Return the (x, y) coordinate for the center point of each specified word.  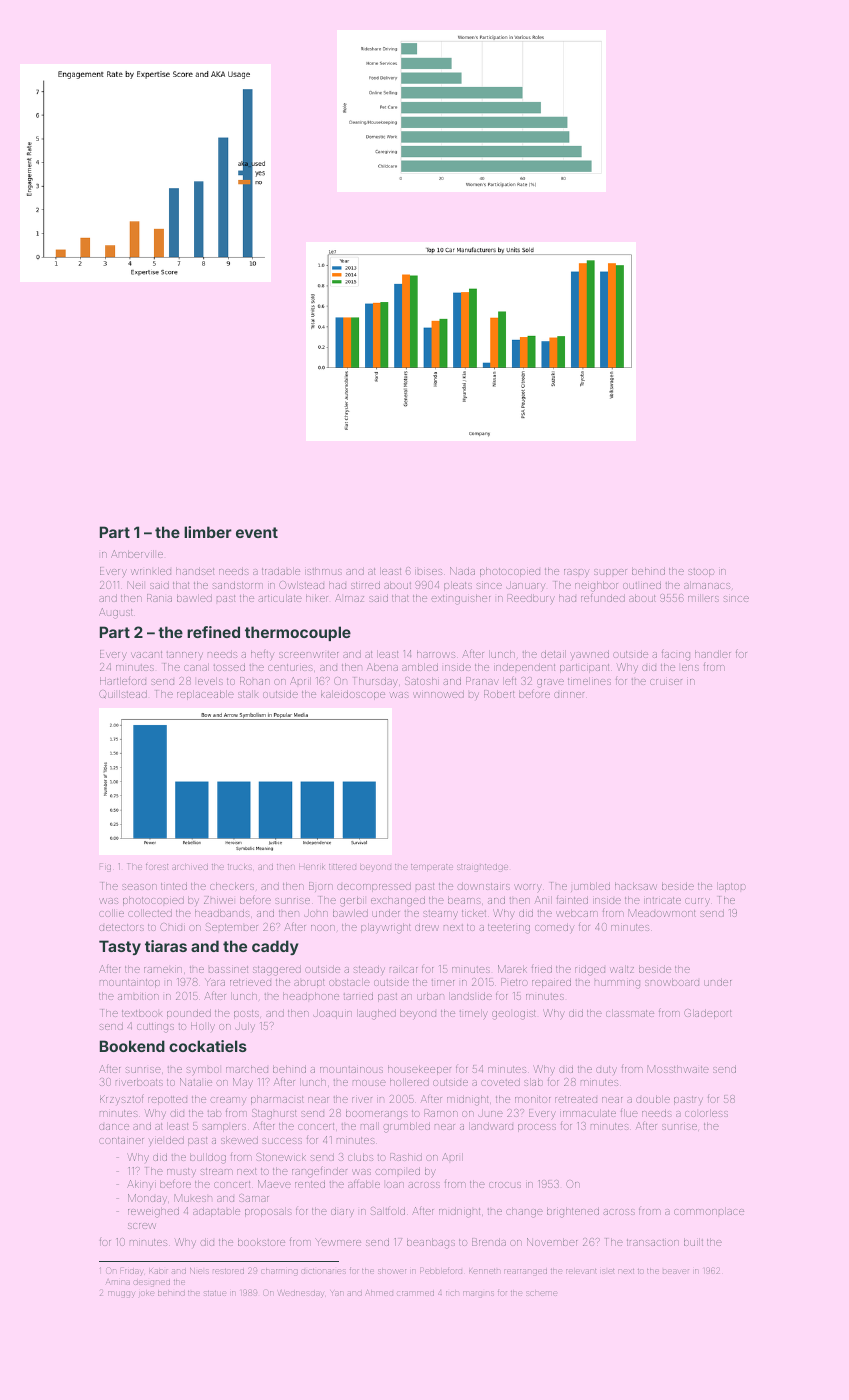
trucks (240, 867)
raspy (576, 573)
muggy (121, 1294)
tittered (342, 867)
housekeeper (419, 1070)
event (257, 532)
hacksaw (636, 886)
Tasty (120, 947)
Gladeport (708, 1014)
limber (208, 532)
